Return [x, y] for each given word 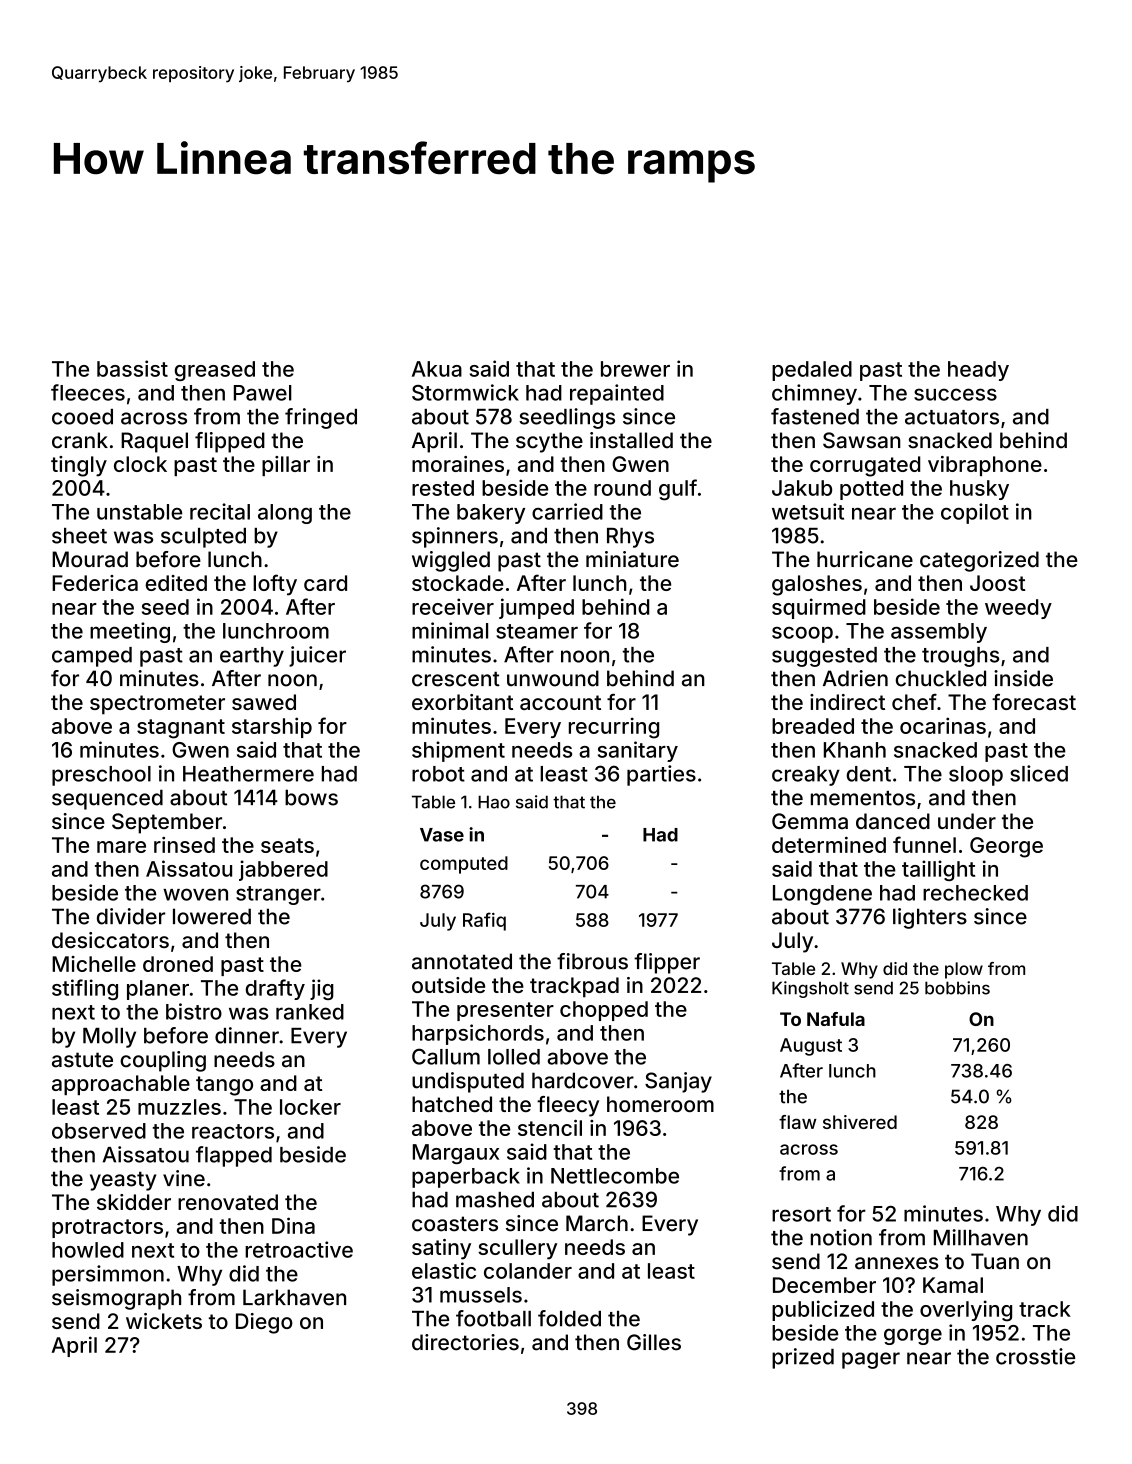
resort [801, 1214]
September [167, 823]
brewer [635, 369]
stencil [550, 1127]
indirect [847, 702]
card [325, 583]
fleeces [88, 392]
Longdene [822, 895]
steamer [537, 631]
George [1006, 847]
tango [224, 1086]
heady [978, 371]
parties [661, 775]
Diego [264, 1323]
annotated [462, 961]
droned [178, 964]
